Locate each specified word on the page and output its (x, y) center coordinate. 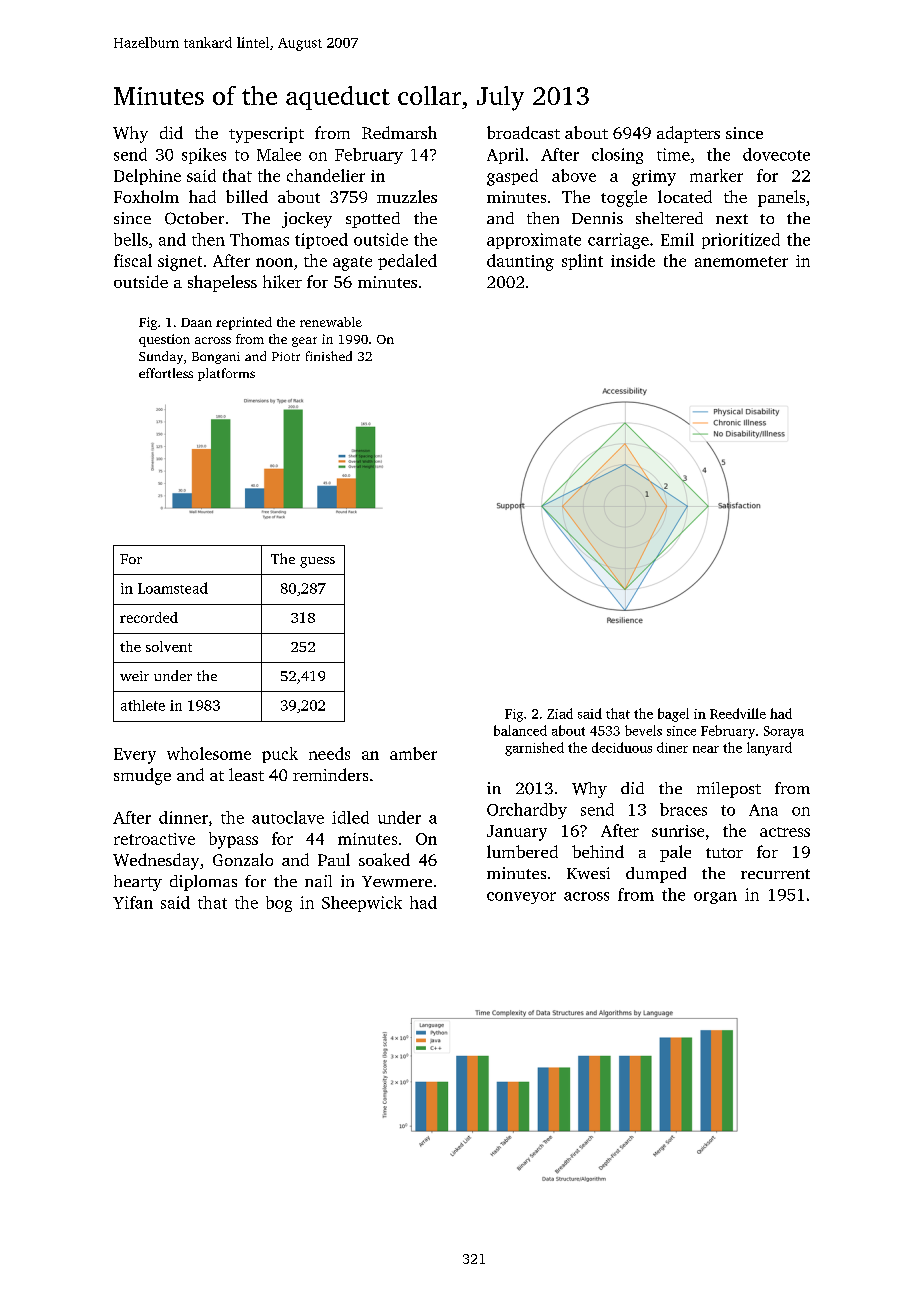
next (732, 219)
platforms (226, 374)
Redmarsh (399, 132)
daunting (520, 262)
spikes (204, 156)
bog (279, 904)
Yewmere (397, 881)
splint (582, 262)
